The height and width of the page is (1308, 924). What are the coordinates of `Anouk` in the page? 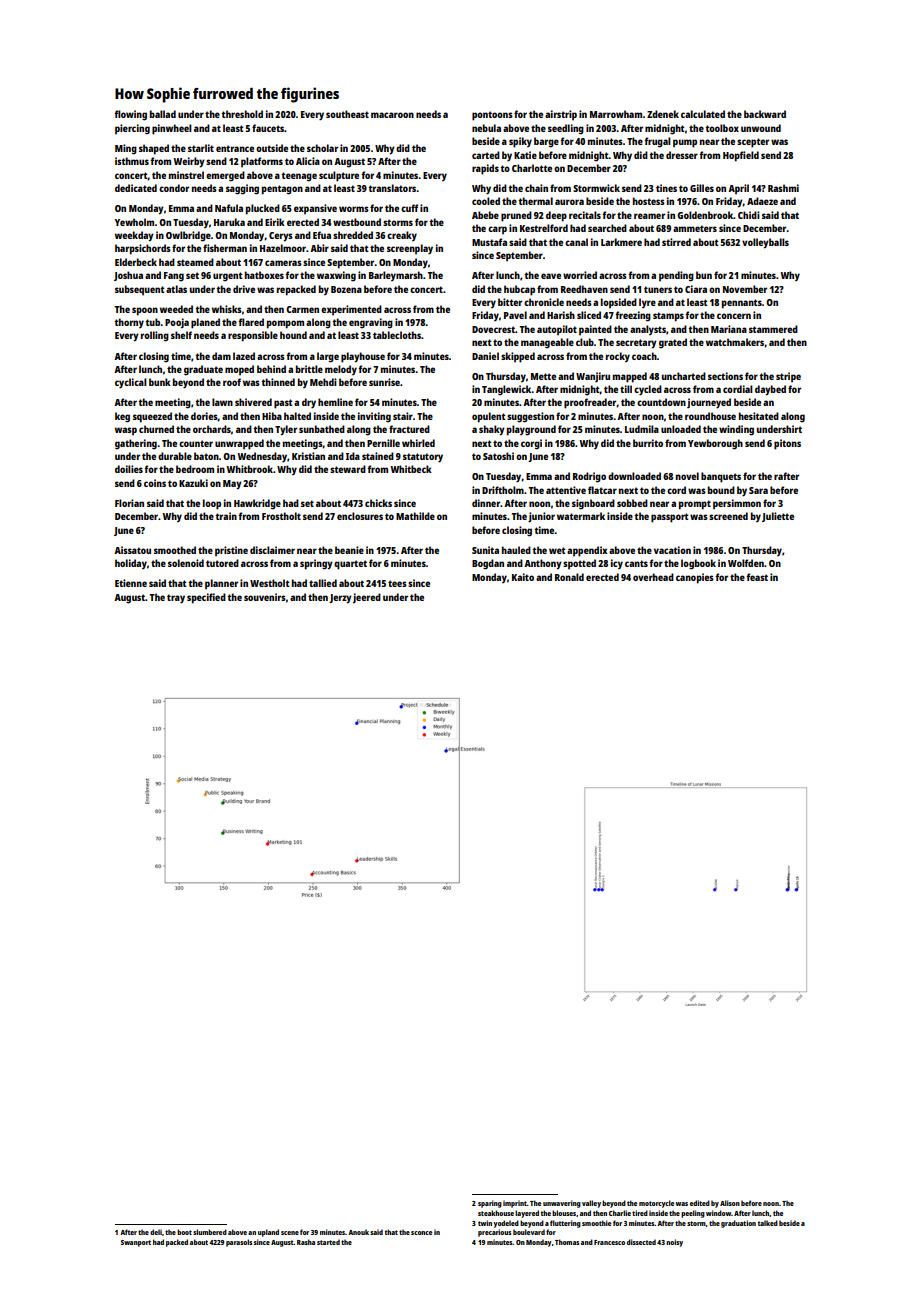 It's located at (358, 1232).
